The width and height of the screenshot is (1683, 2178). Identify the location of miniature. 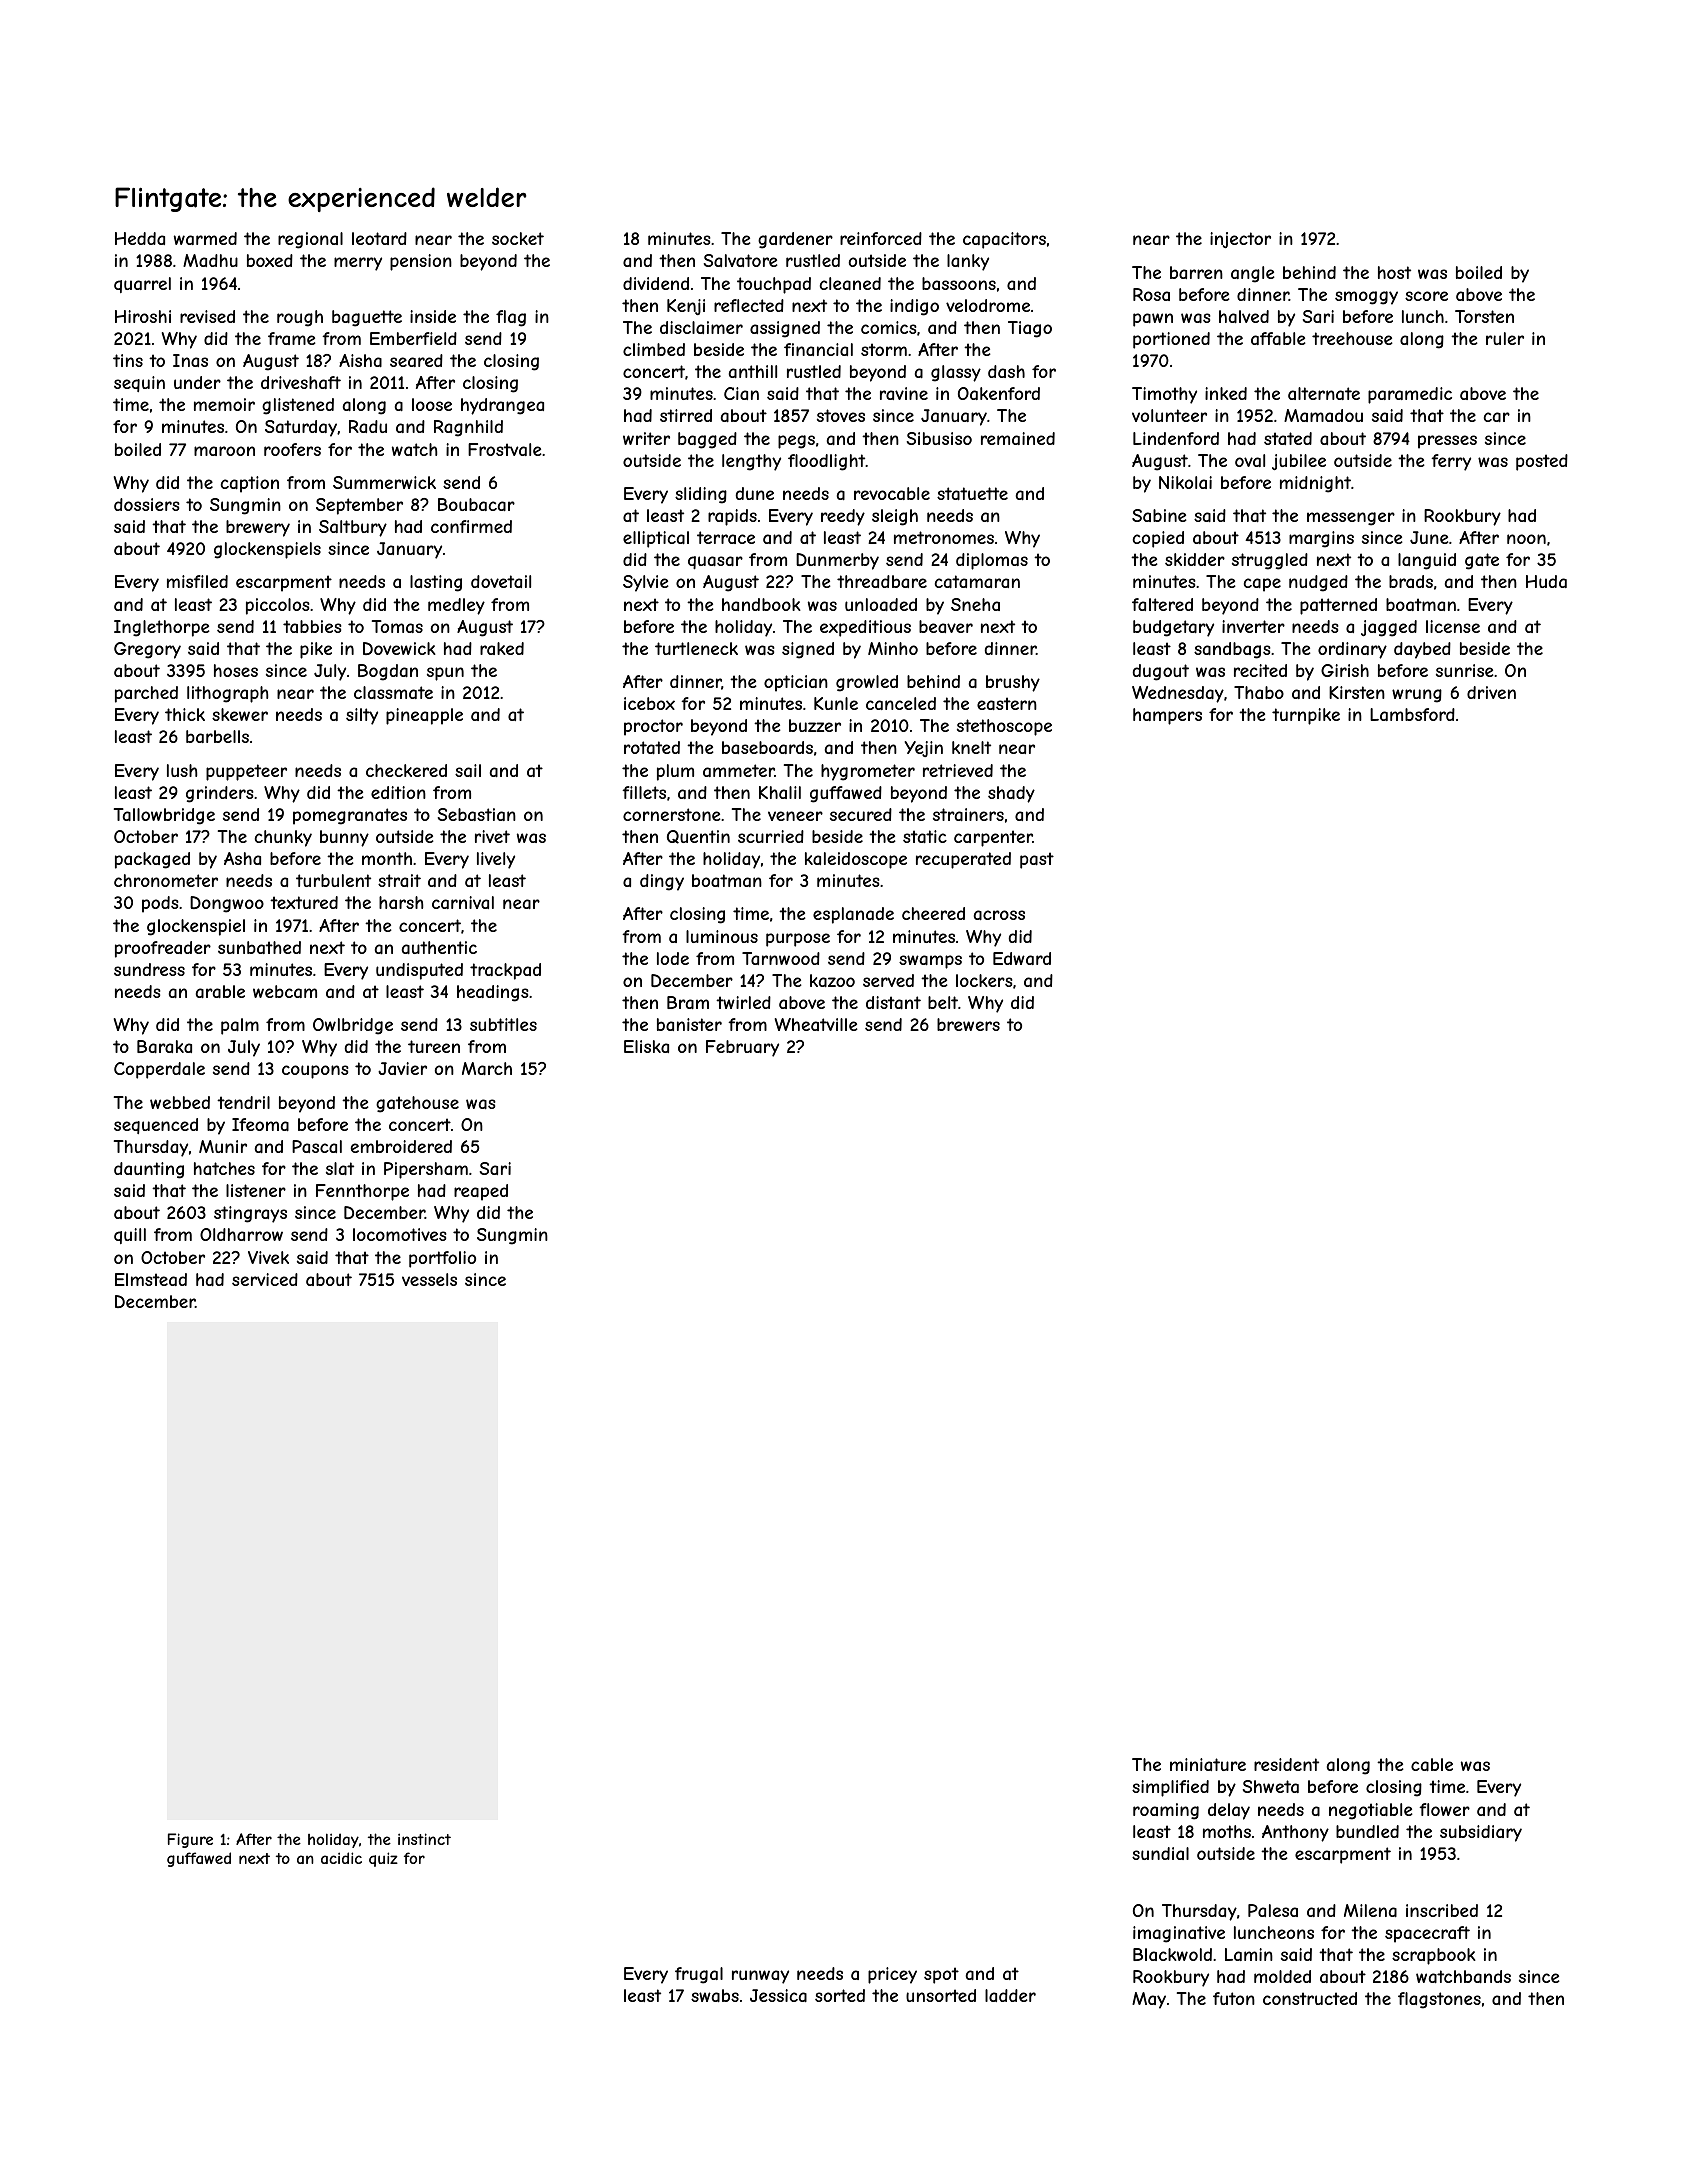
(1208, 1764).
